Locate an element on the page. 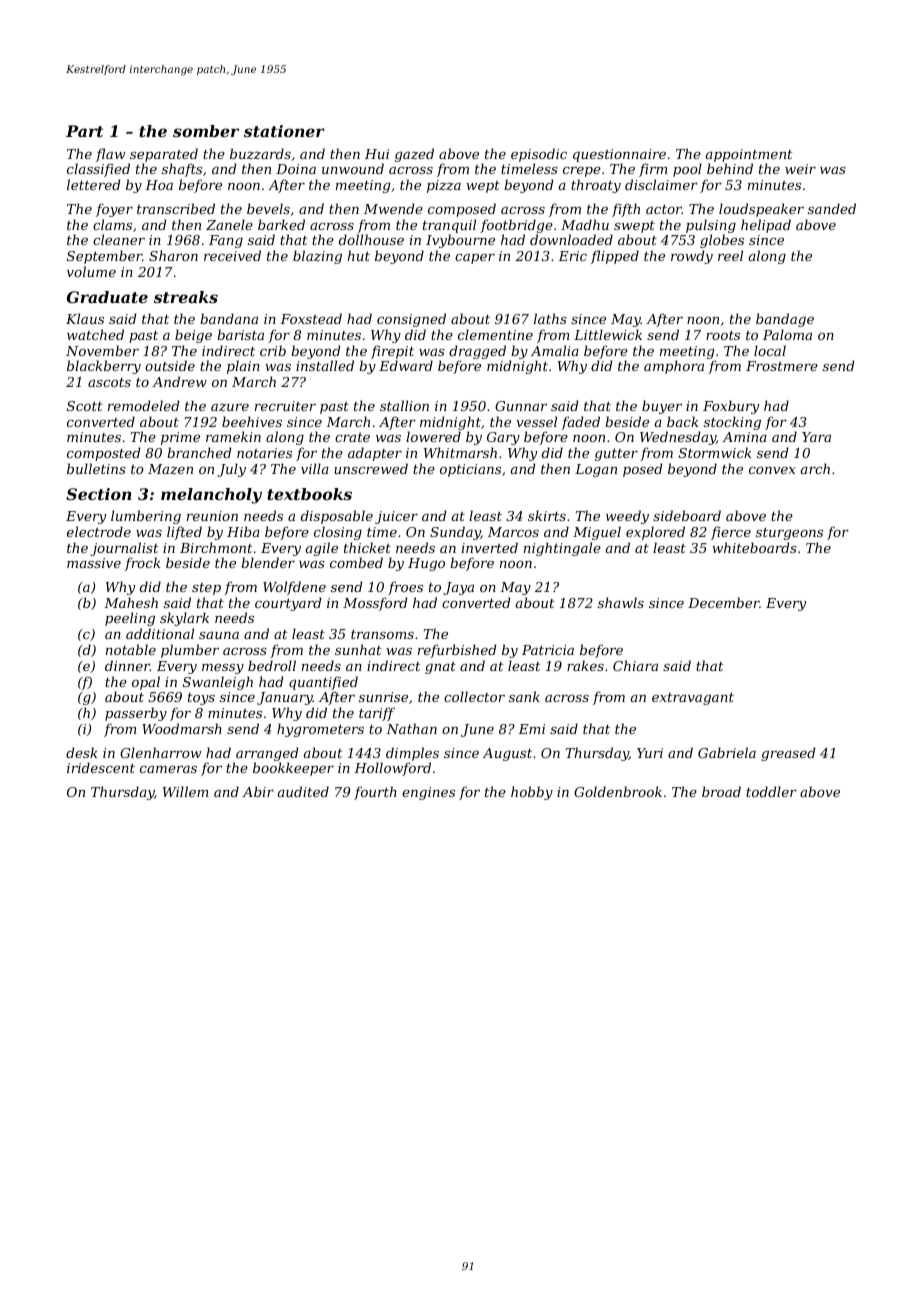 This page has width=924, height=1308. Hoa is located at coordinates (159, 185).
